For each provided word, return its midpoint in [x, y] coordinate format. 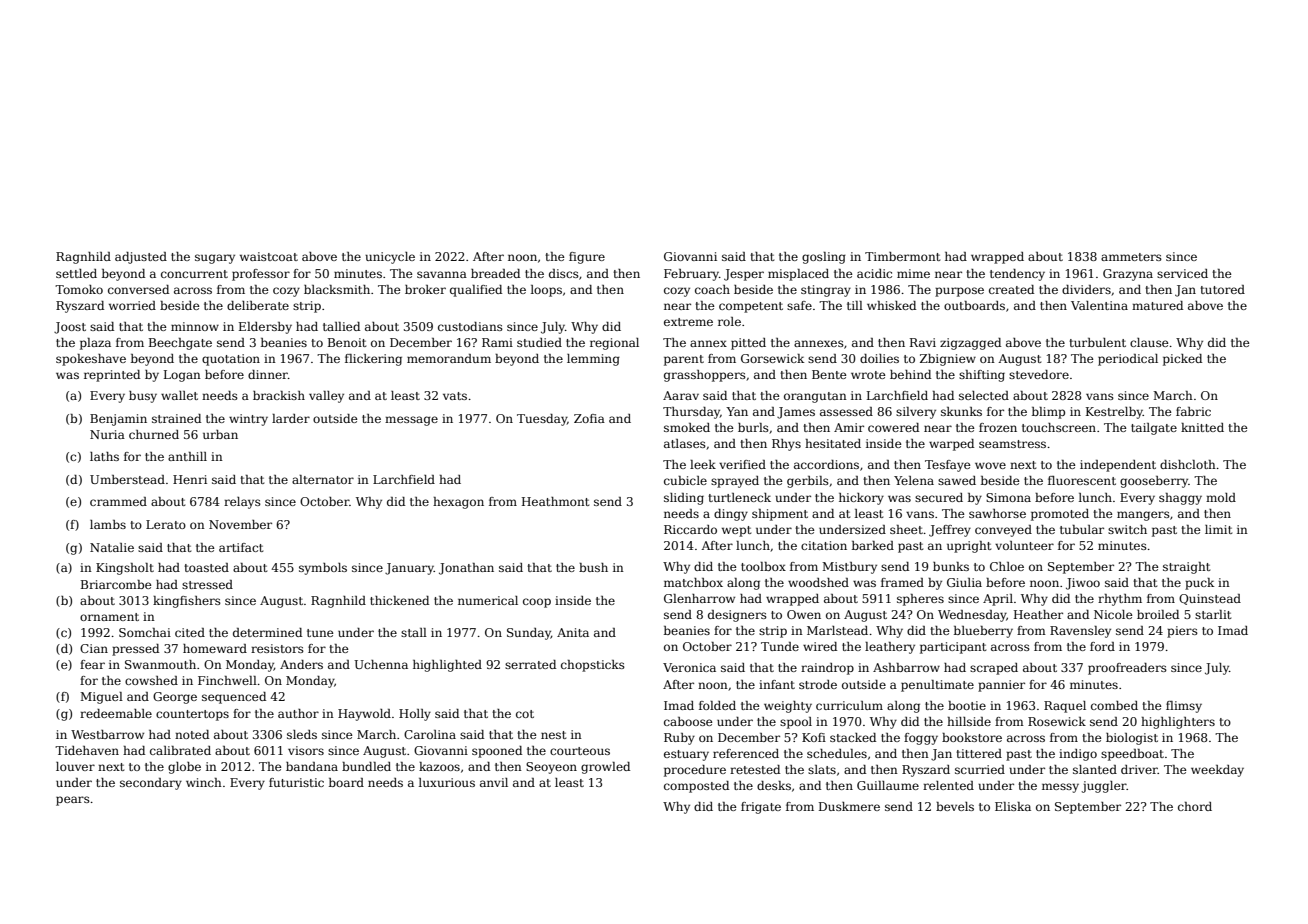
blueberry [983, 632]
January [409, 569]
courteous [580, 751]
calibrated [180, 750]
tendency [1017, 275]
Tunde [780, 646]
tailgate [1154, 429]
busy [143, 397]
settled [76, 273]
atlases [685, 443]
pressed [135, 650]
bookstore [972, 737]
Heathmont [555, 501]
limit [1218, 529]
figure [587, 258]
